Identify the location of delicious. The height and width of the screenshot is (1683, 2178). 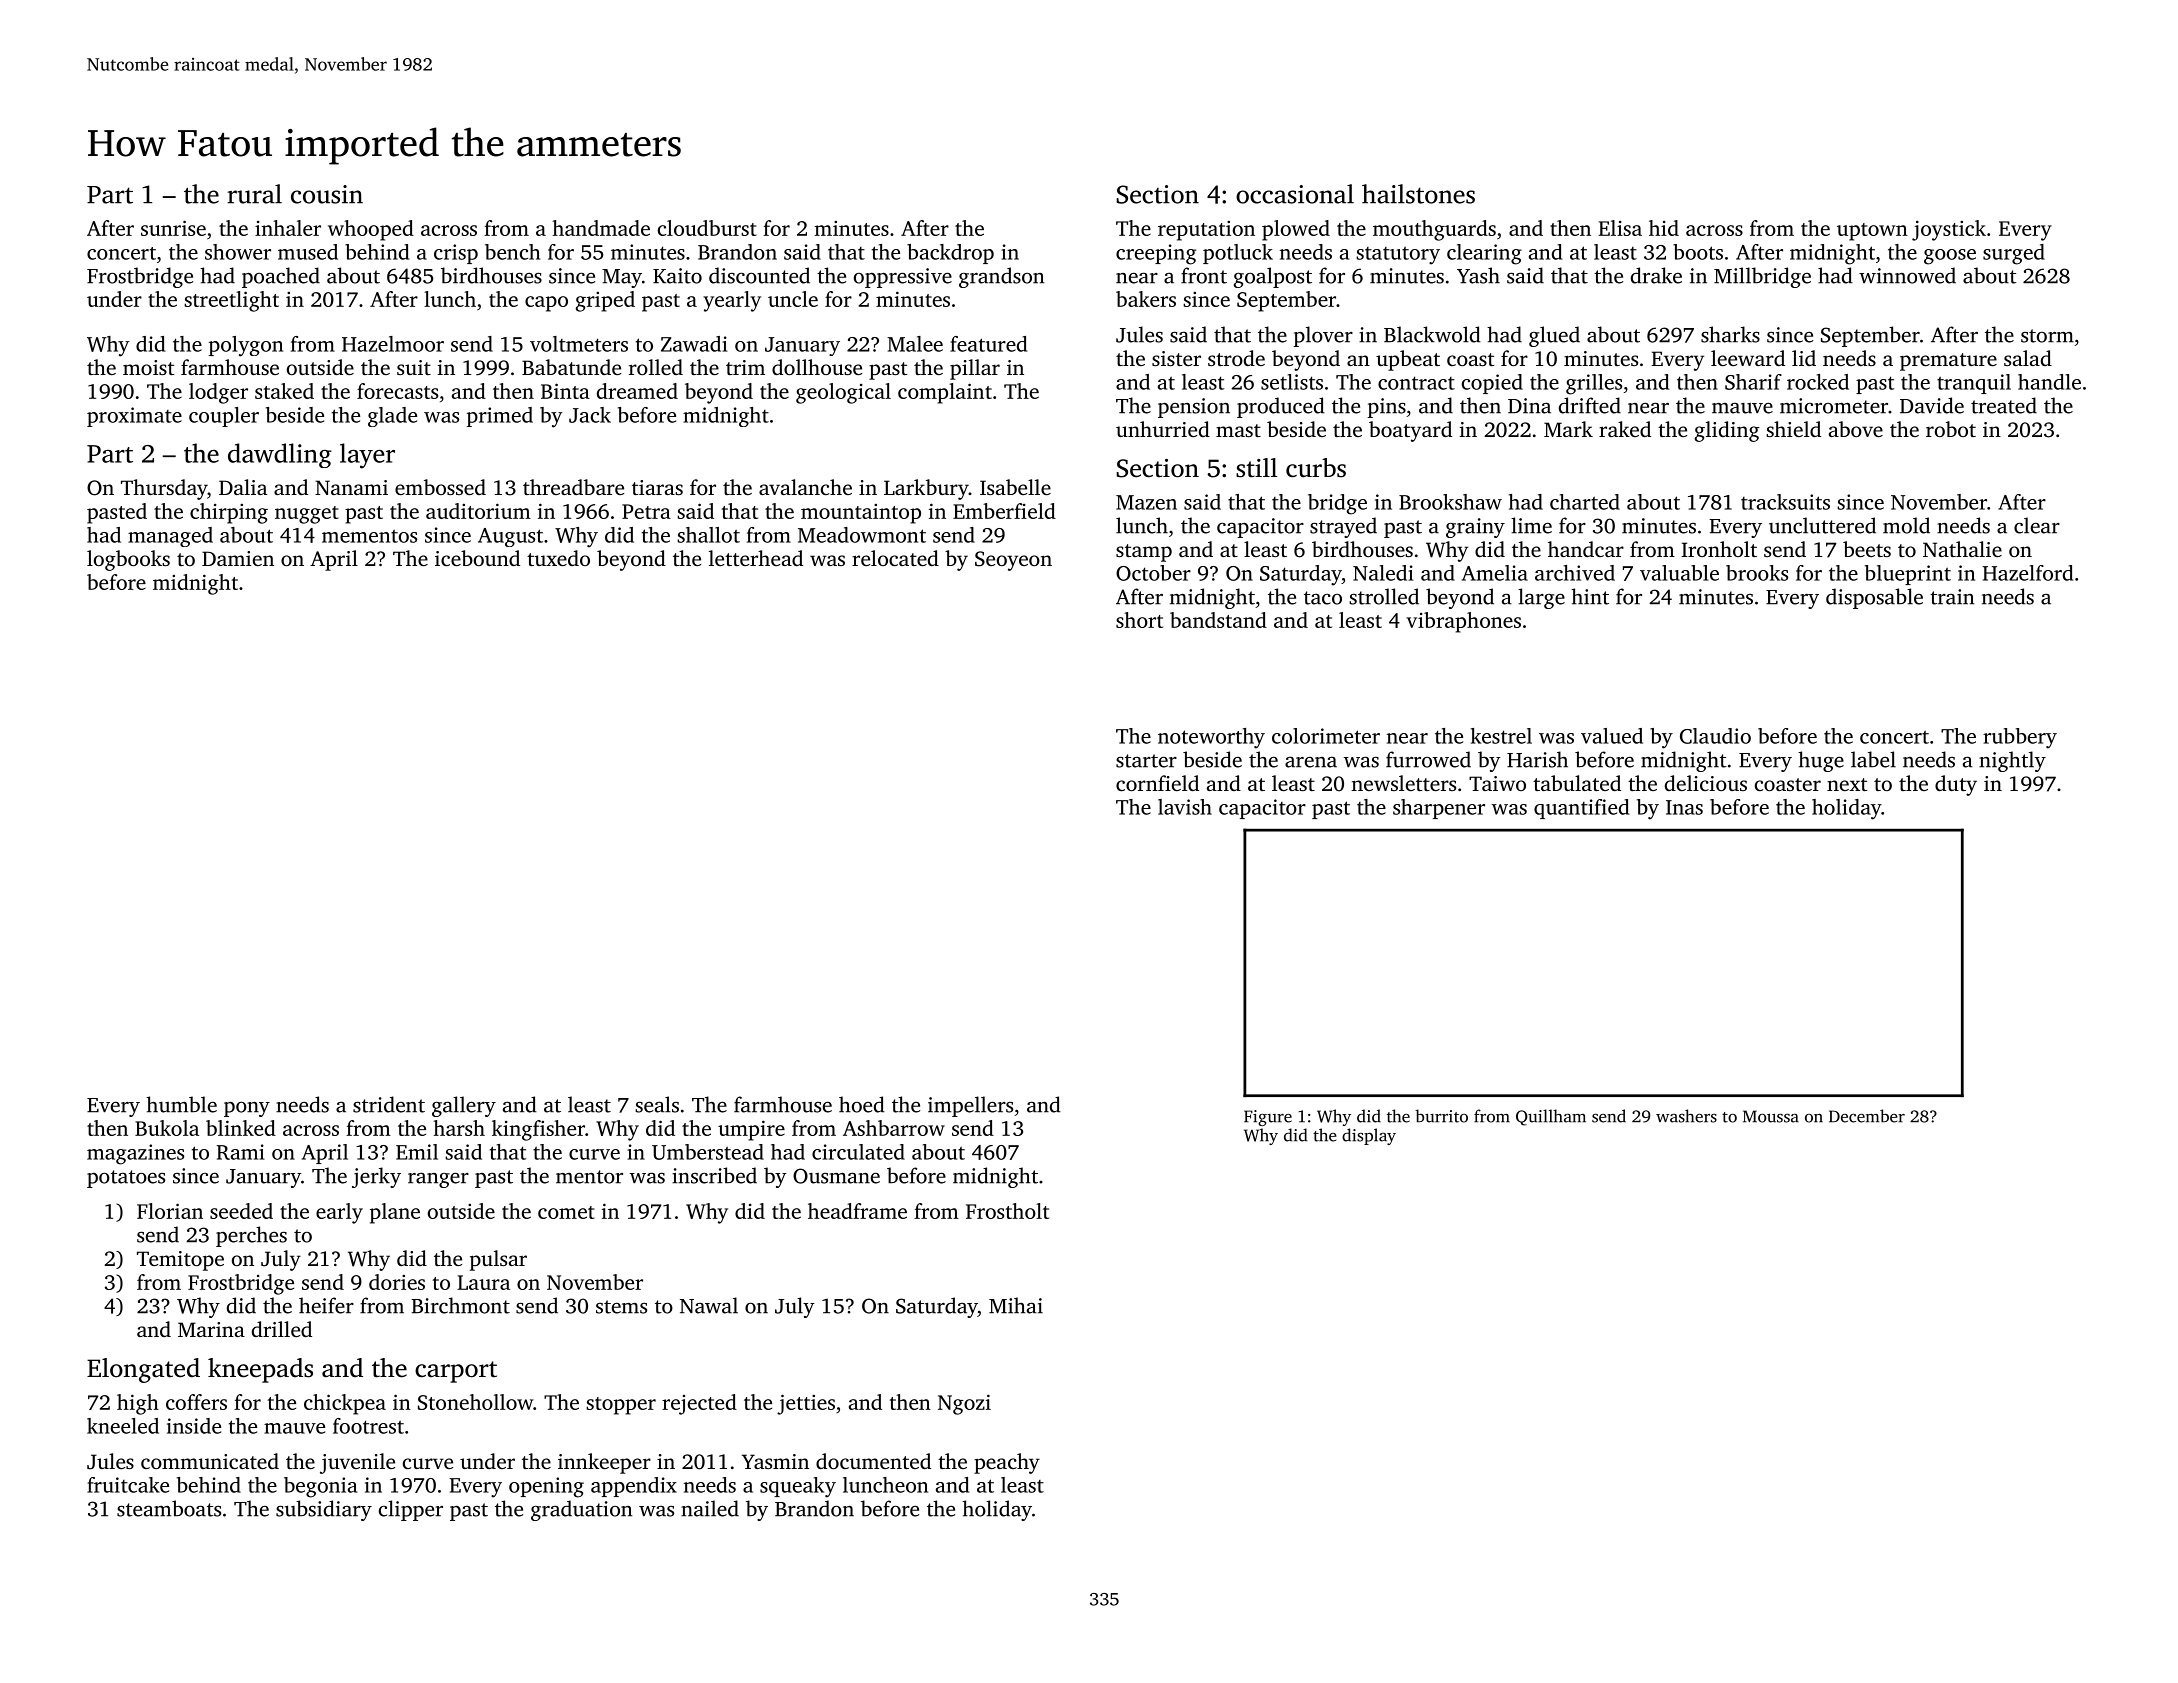
(1706, 783).
